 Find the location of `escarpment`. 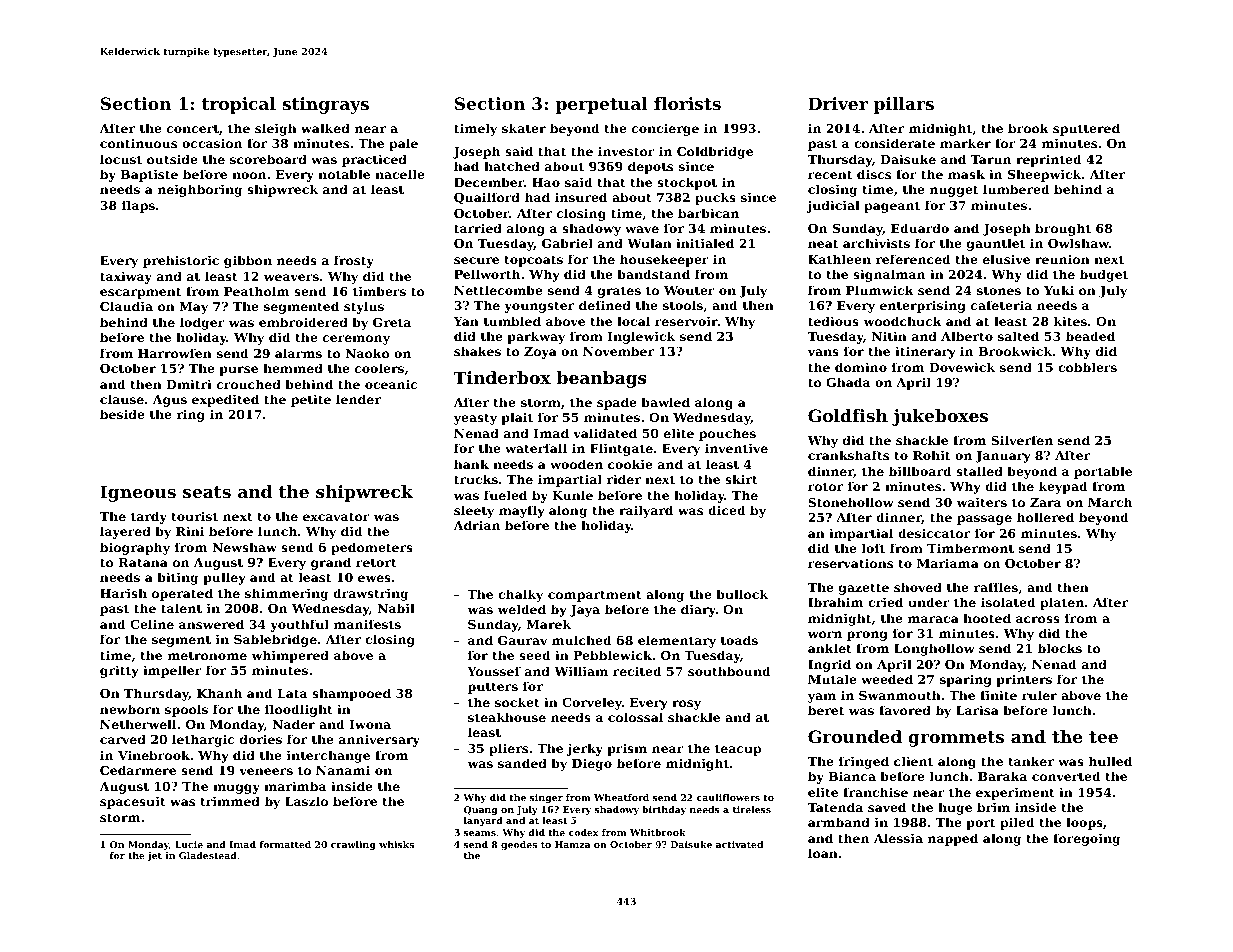

escarpment is located at coordinates (140, 293).
